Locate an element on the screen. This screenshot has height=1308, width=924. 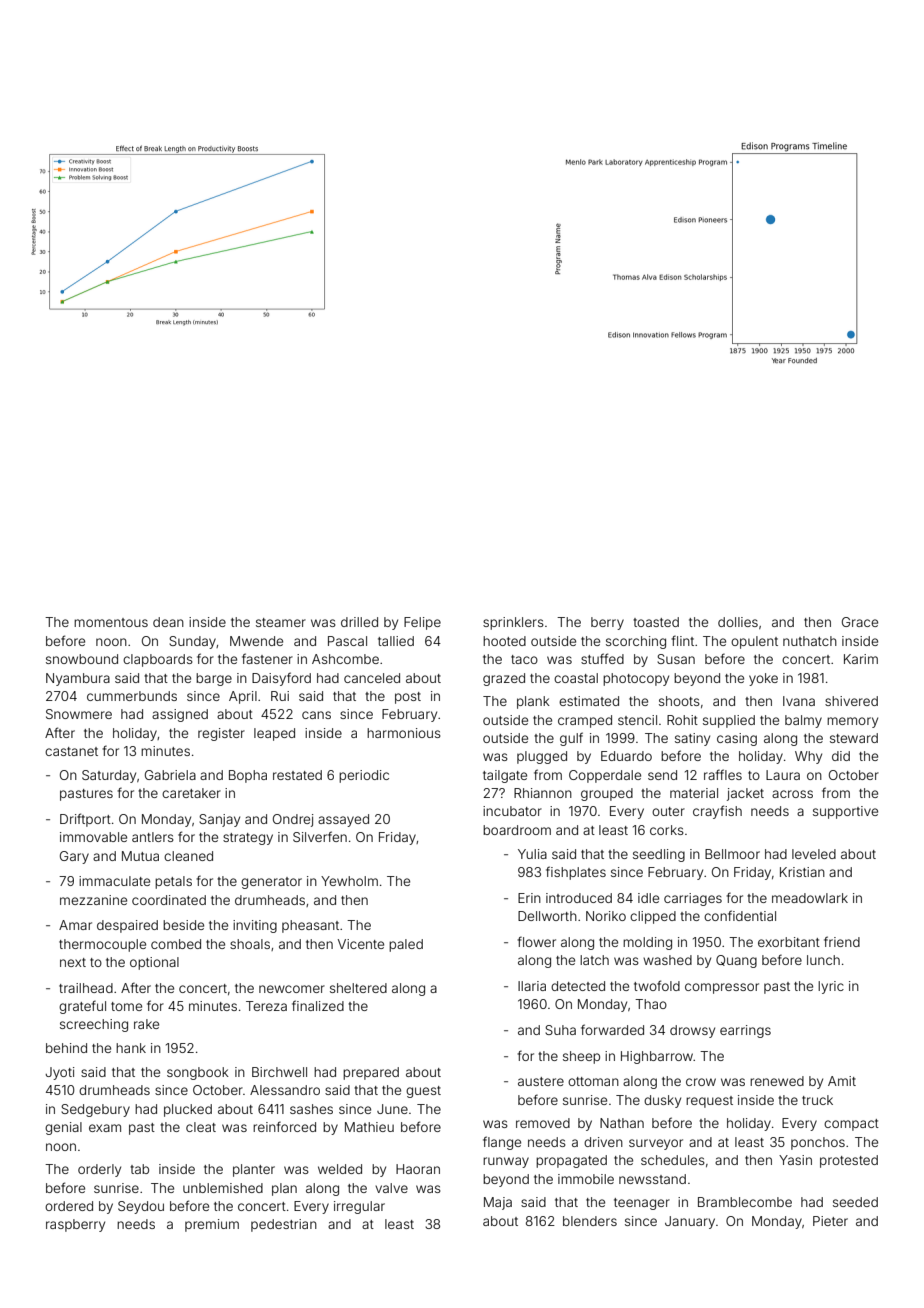
Jyoti is located at coordinates (60, 1073).
